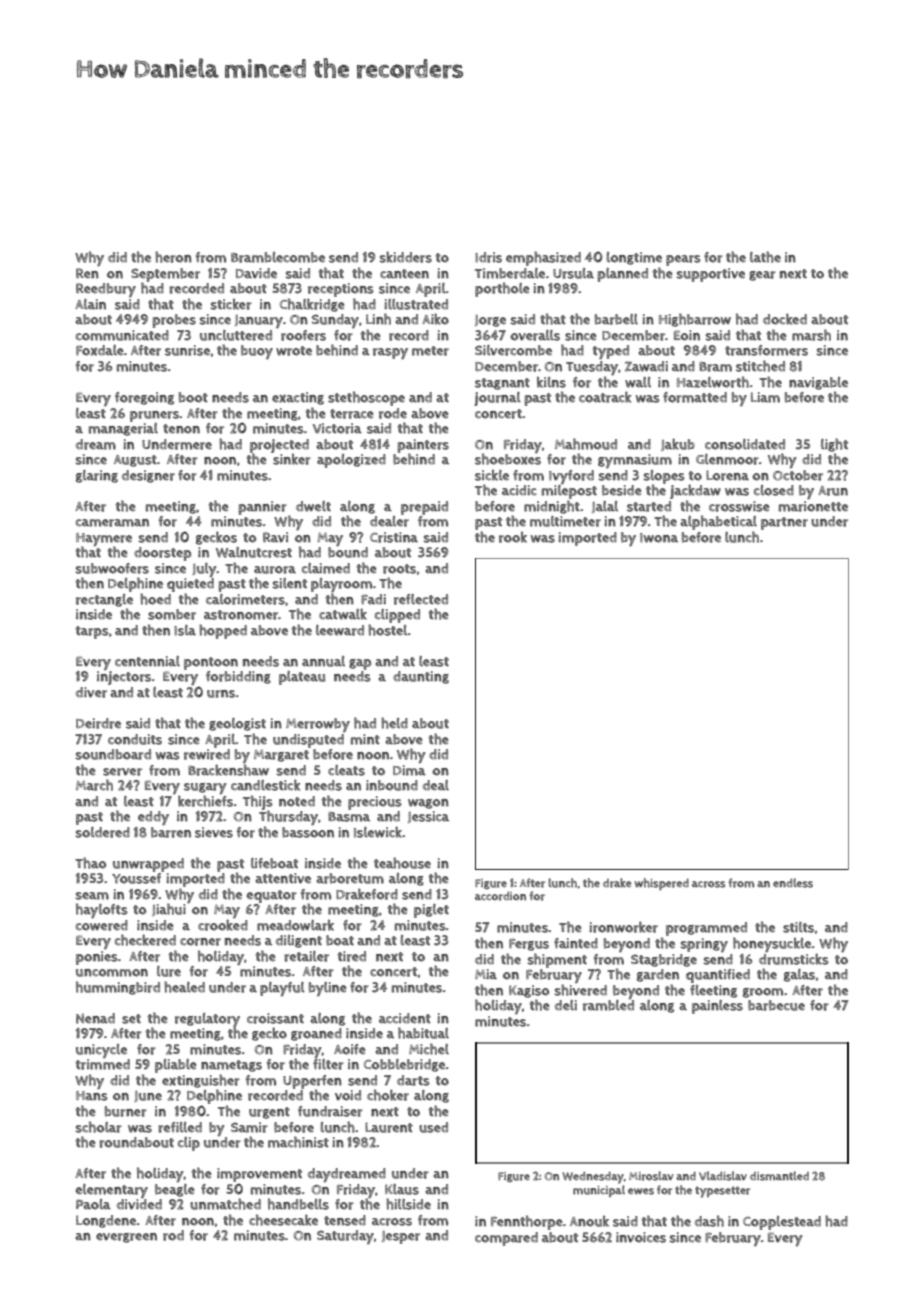 This screenshot has height=1308, width=924. What do you see at coordinates (406, 257) in the screenshot?
I see `skidders` at bounding box center [406, 257].
